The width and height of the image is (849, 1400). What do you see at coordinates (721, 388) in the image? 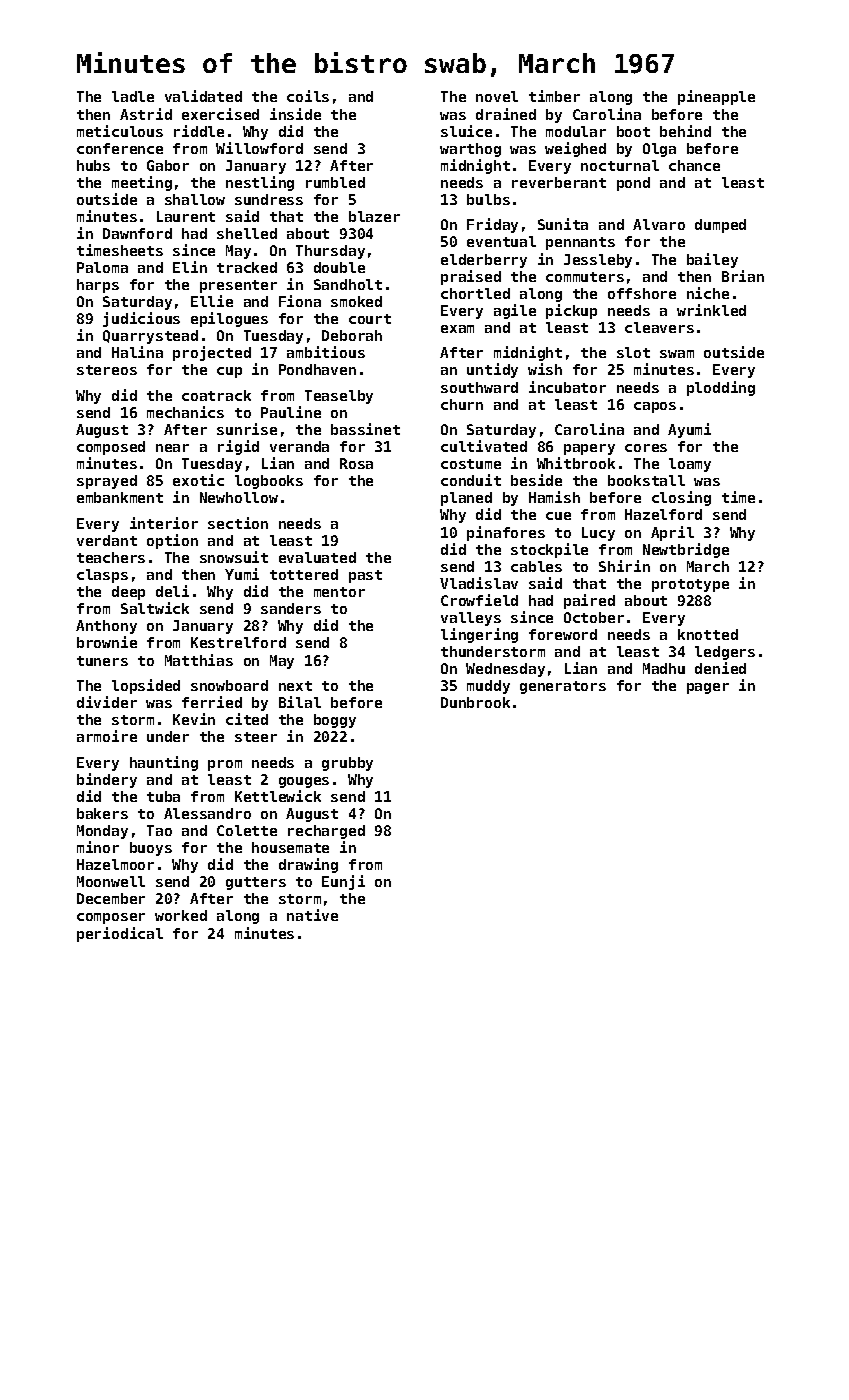
I see `plodding` at bounding box center [721, 388].
